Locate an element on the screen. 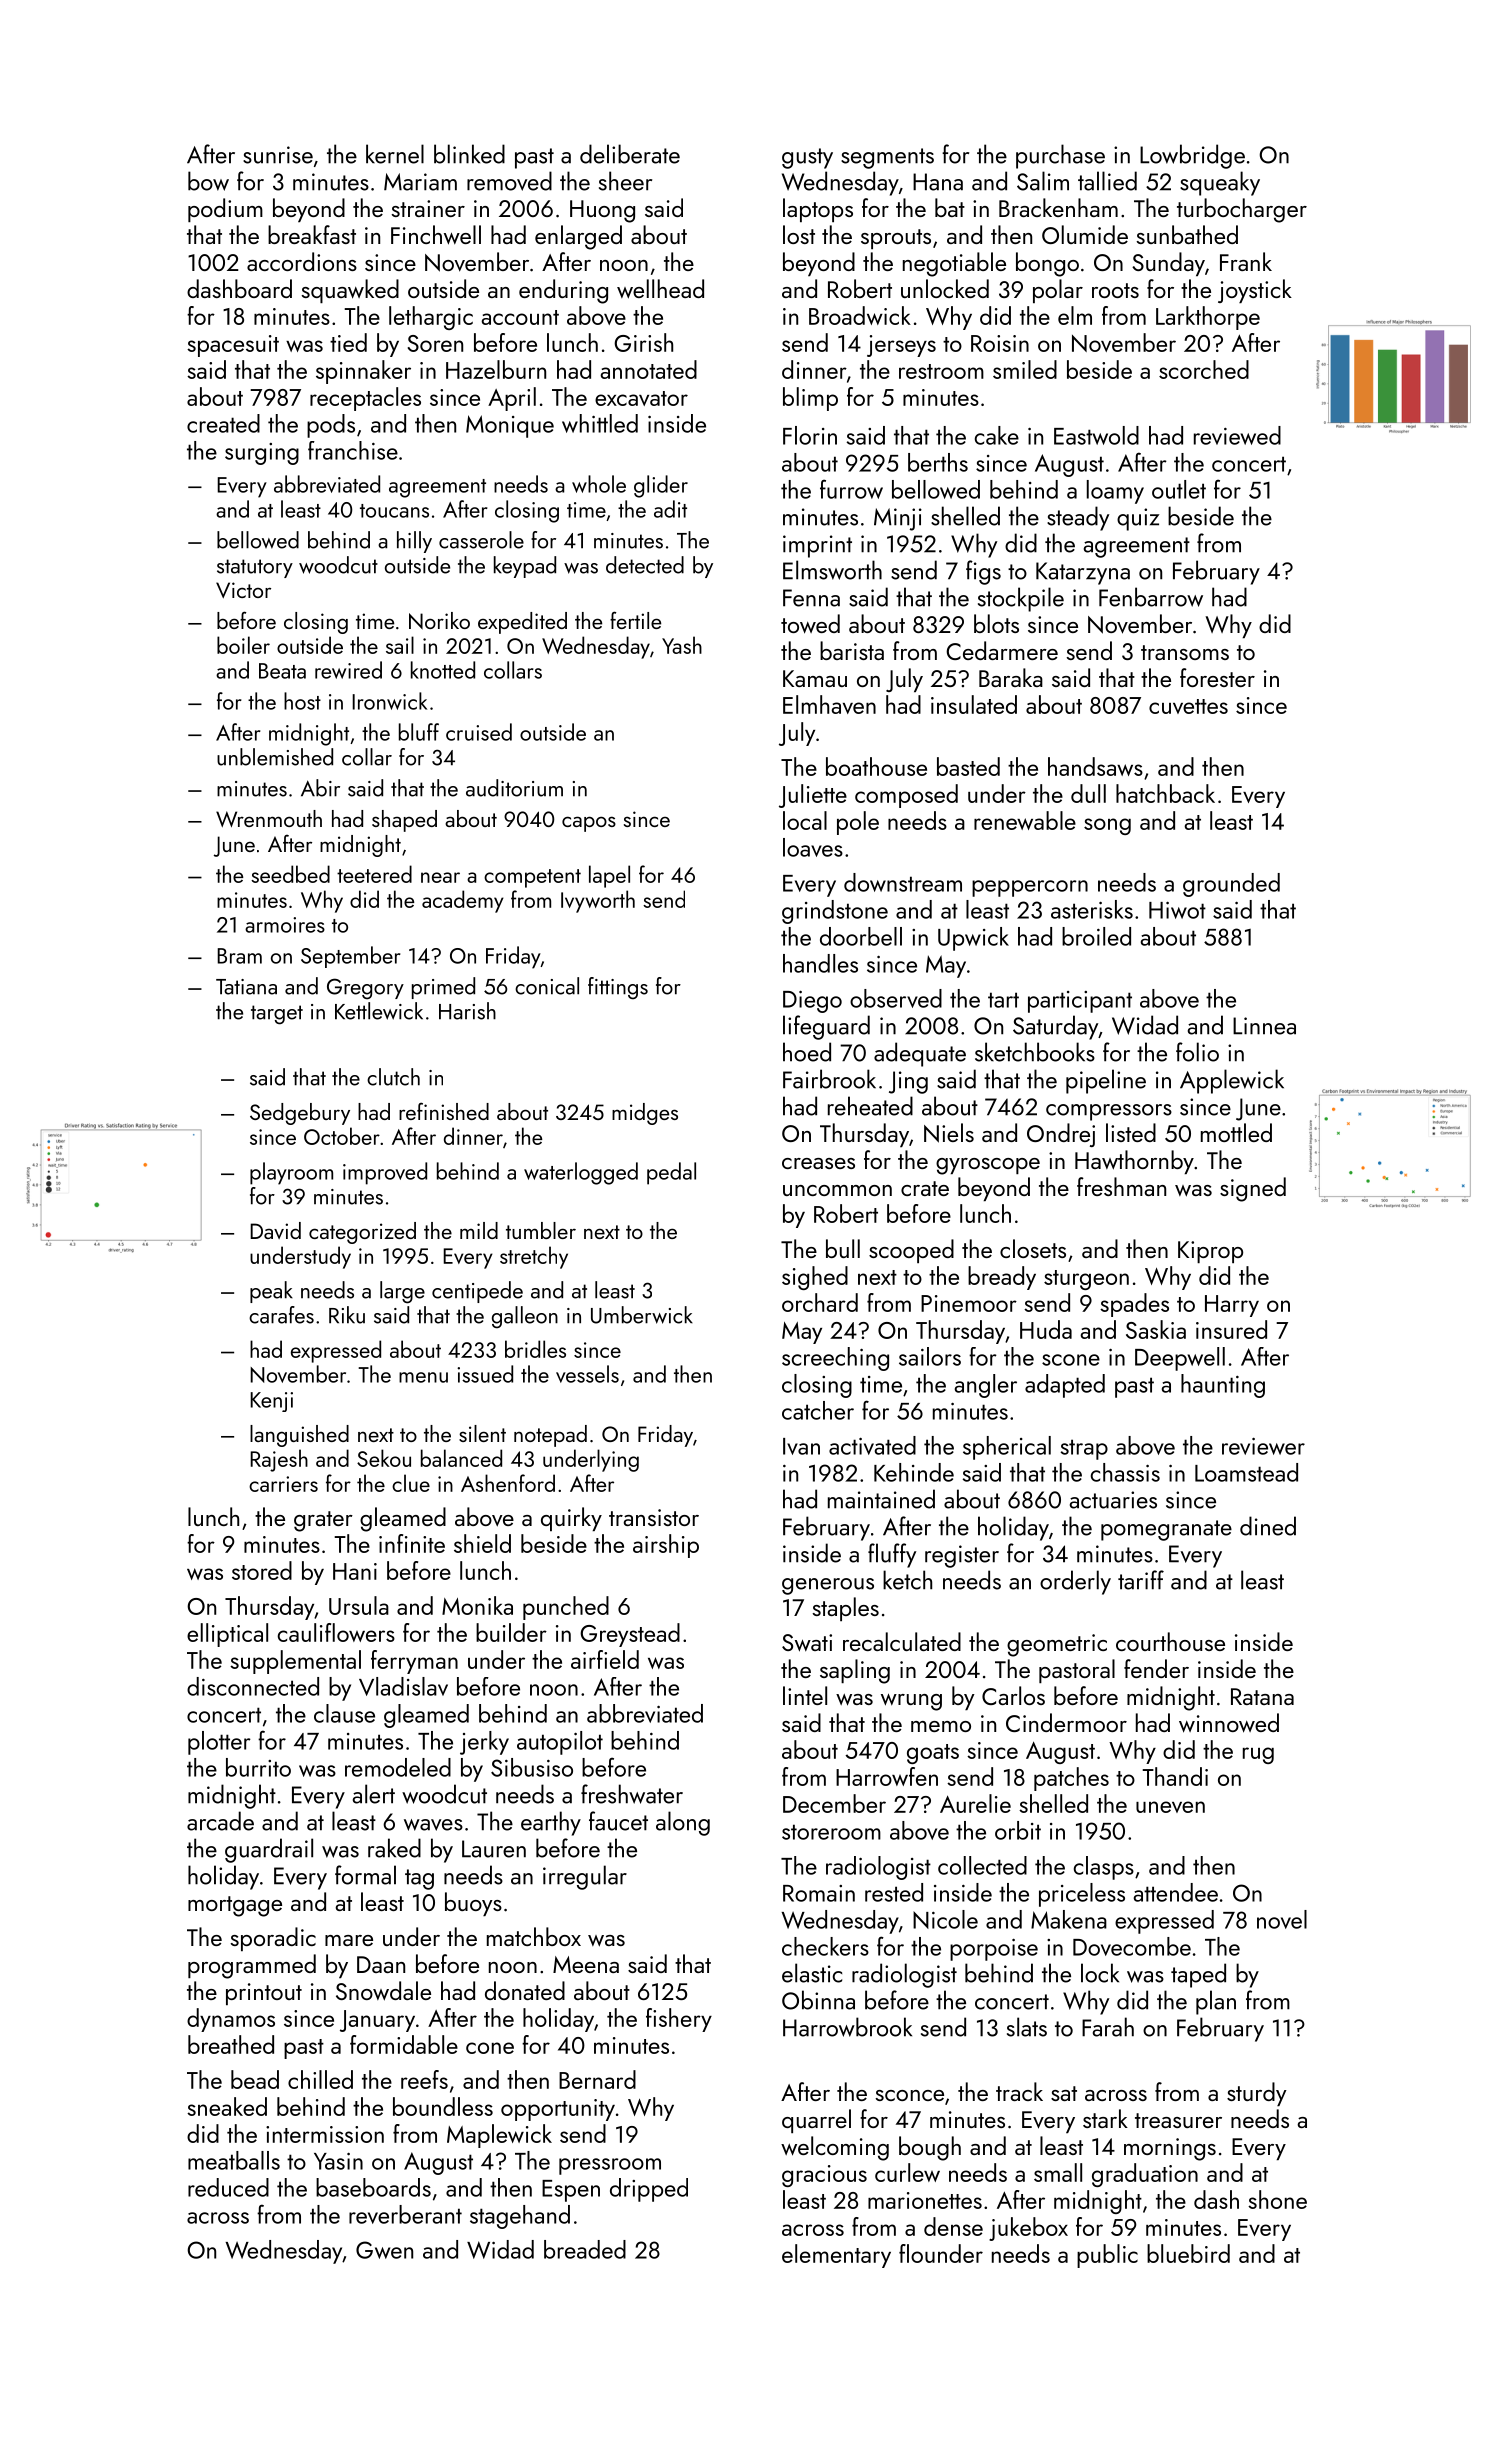  compressors is located at coordinates (1109, 1112).
